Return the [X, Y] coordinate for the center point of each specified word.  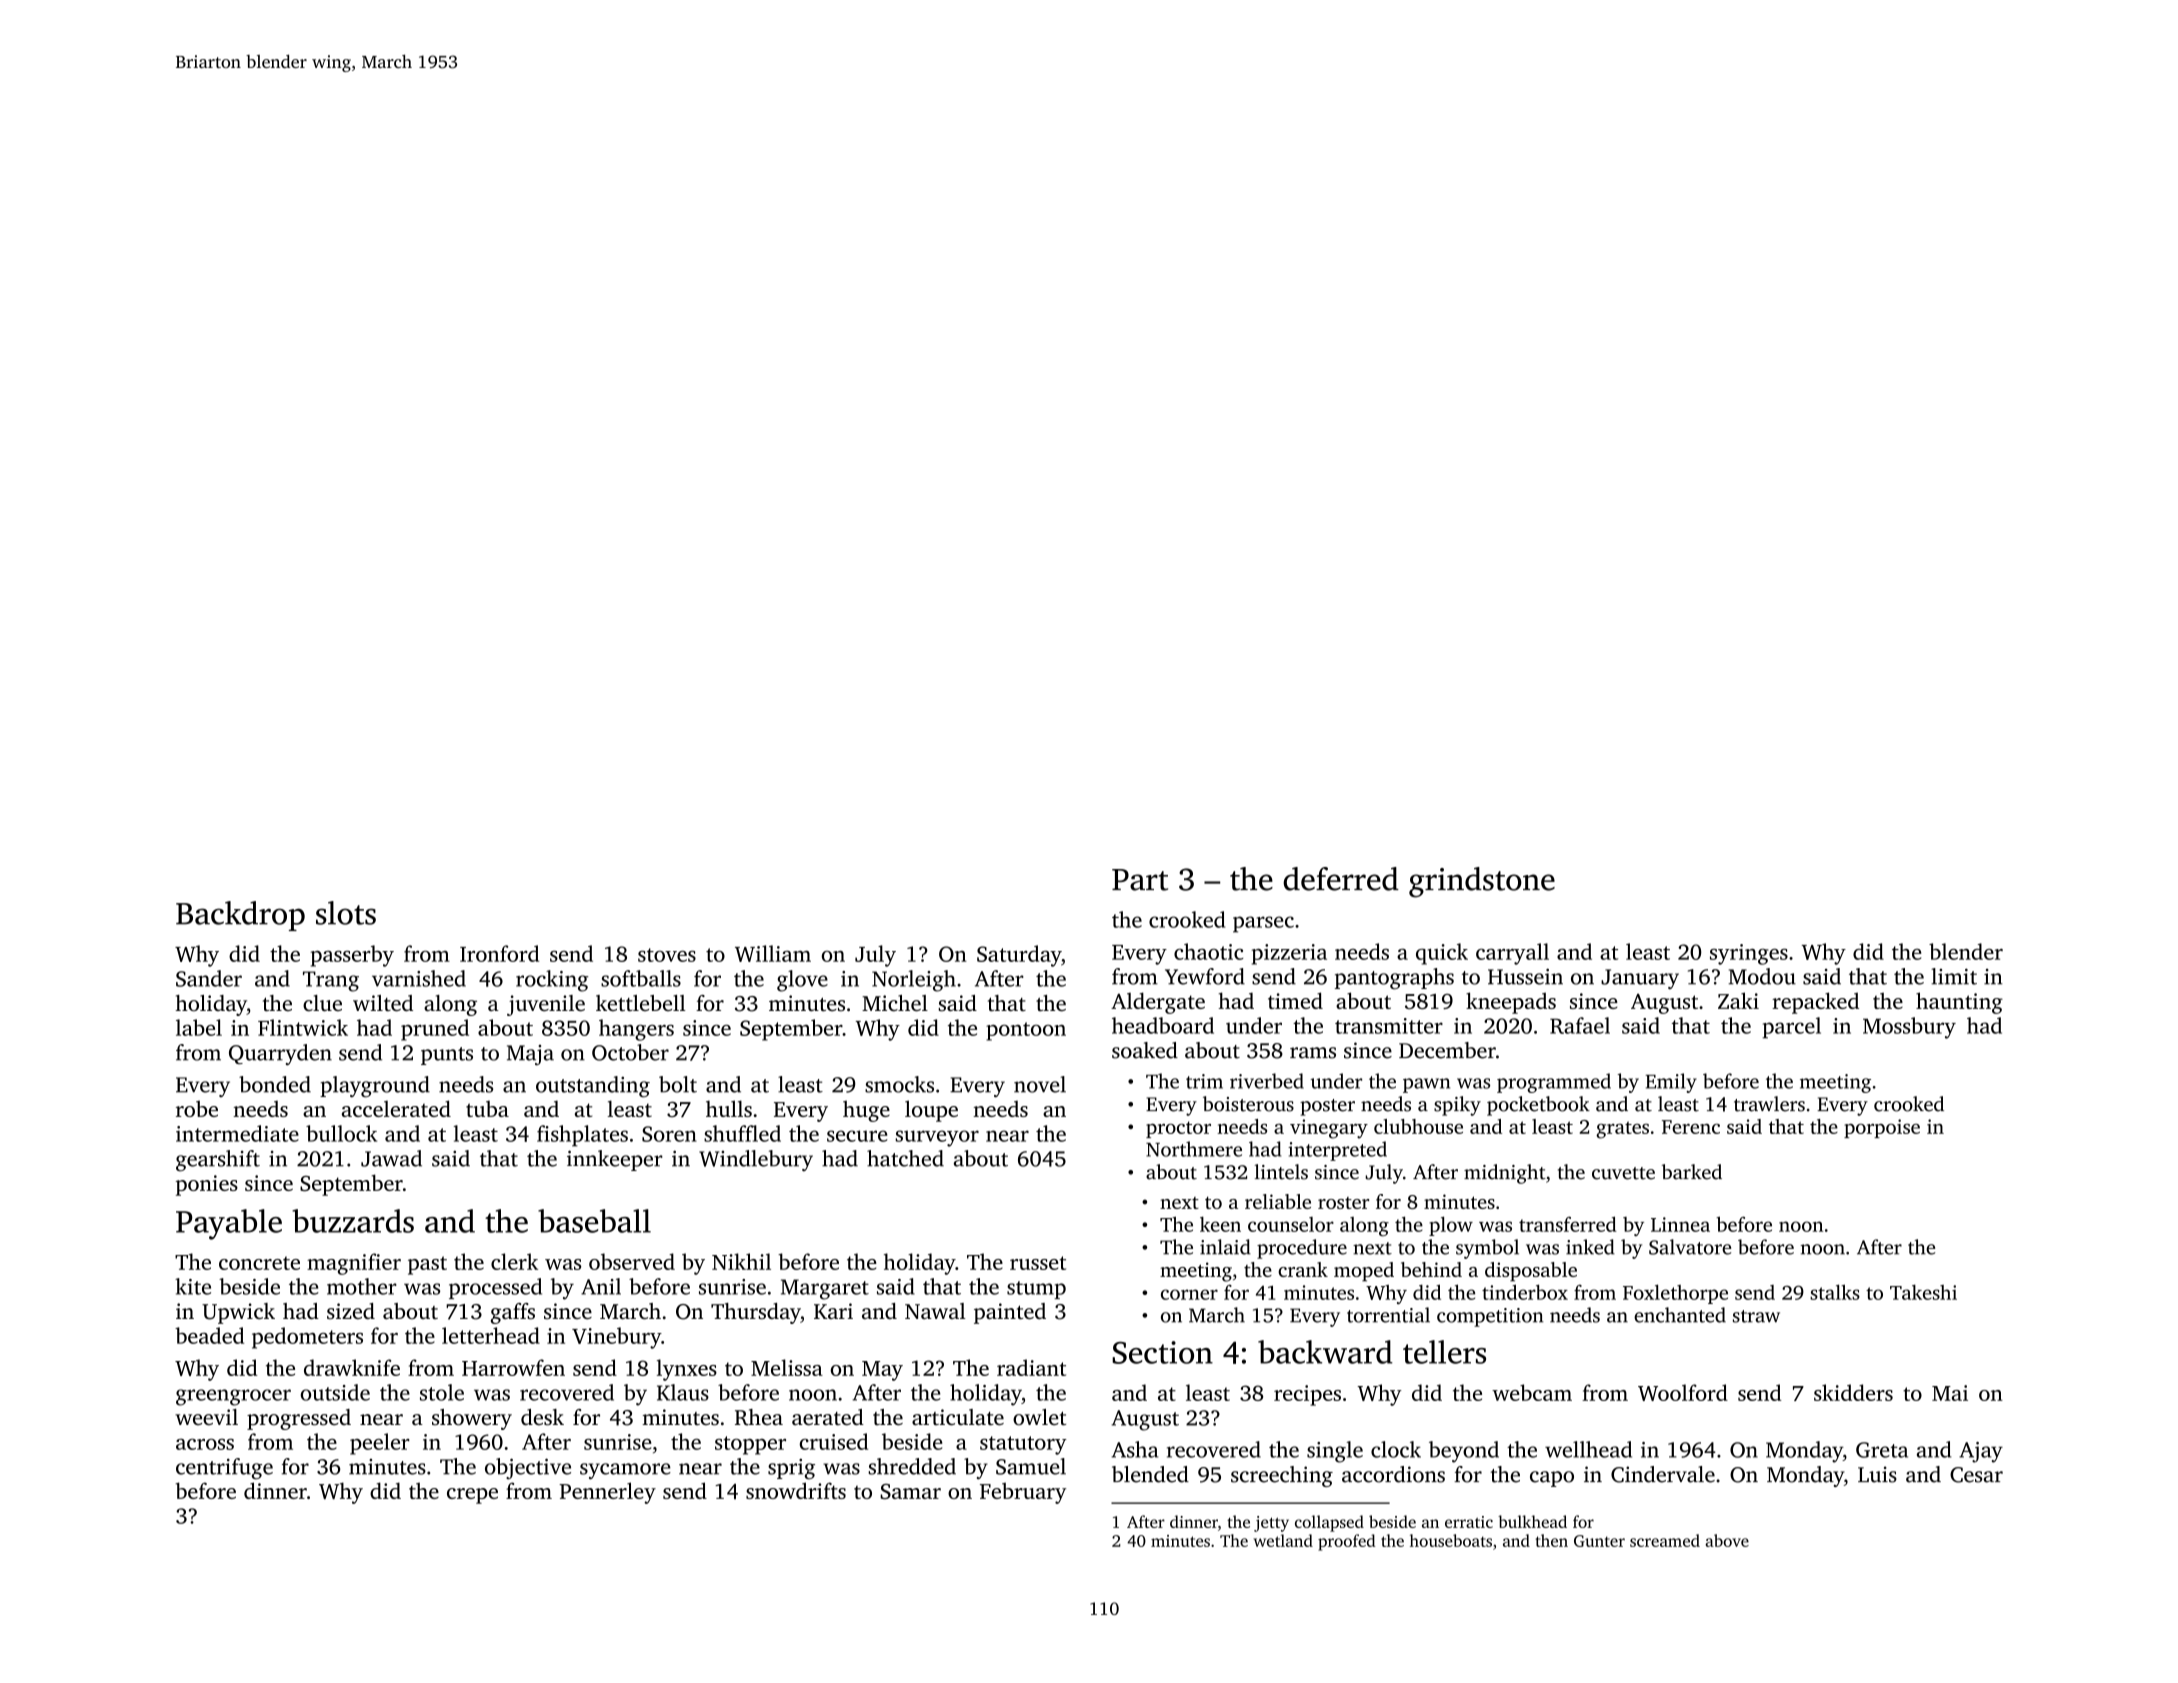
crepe [472, 1496]
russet [1038, 1263]
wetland [1283, 1540]
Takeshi [1923, 1292]
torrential [1388, 1315]
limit [1954, 976]
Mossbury [1909, 1028]
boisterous [1248, 1104]
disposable [1531, 1272]
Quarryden [280, 1055]
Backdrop [240, 916]
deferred [1341, 879]
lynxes [687, 1370]
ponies [207, 1185]
